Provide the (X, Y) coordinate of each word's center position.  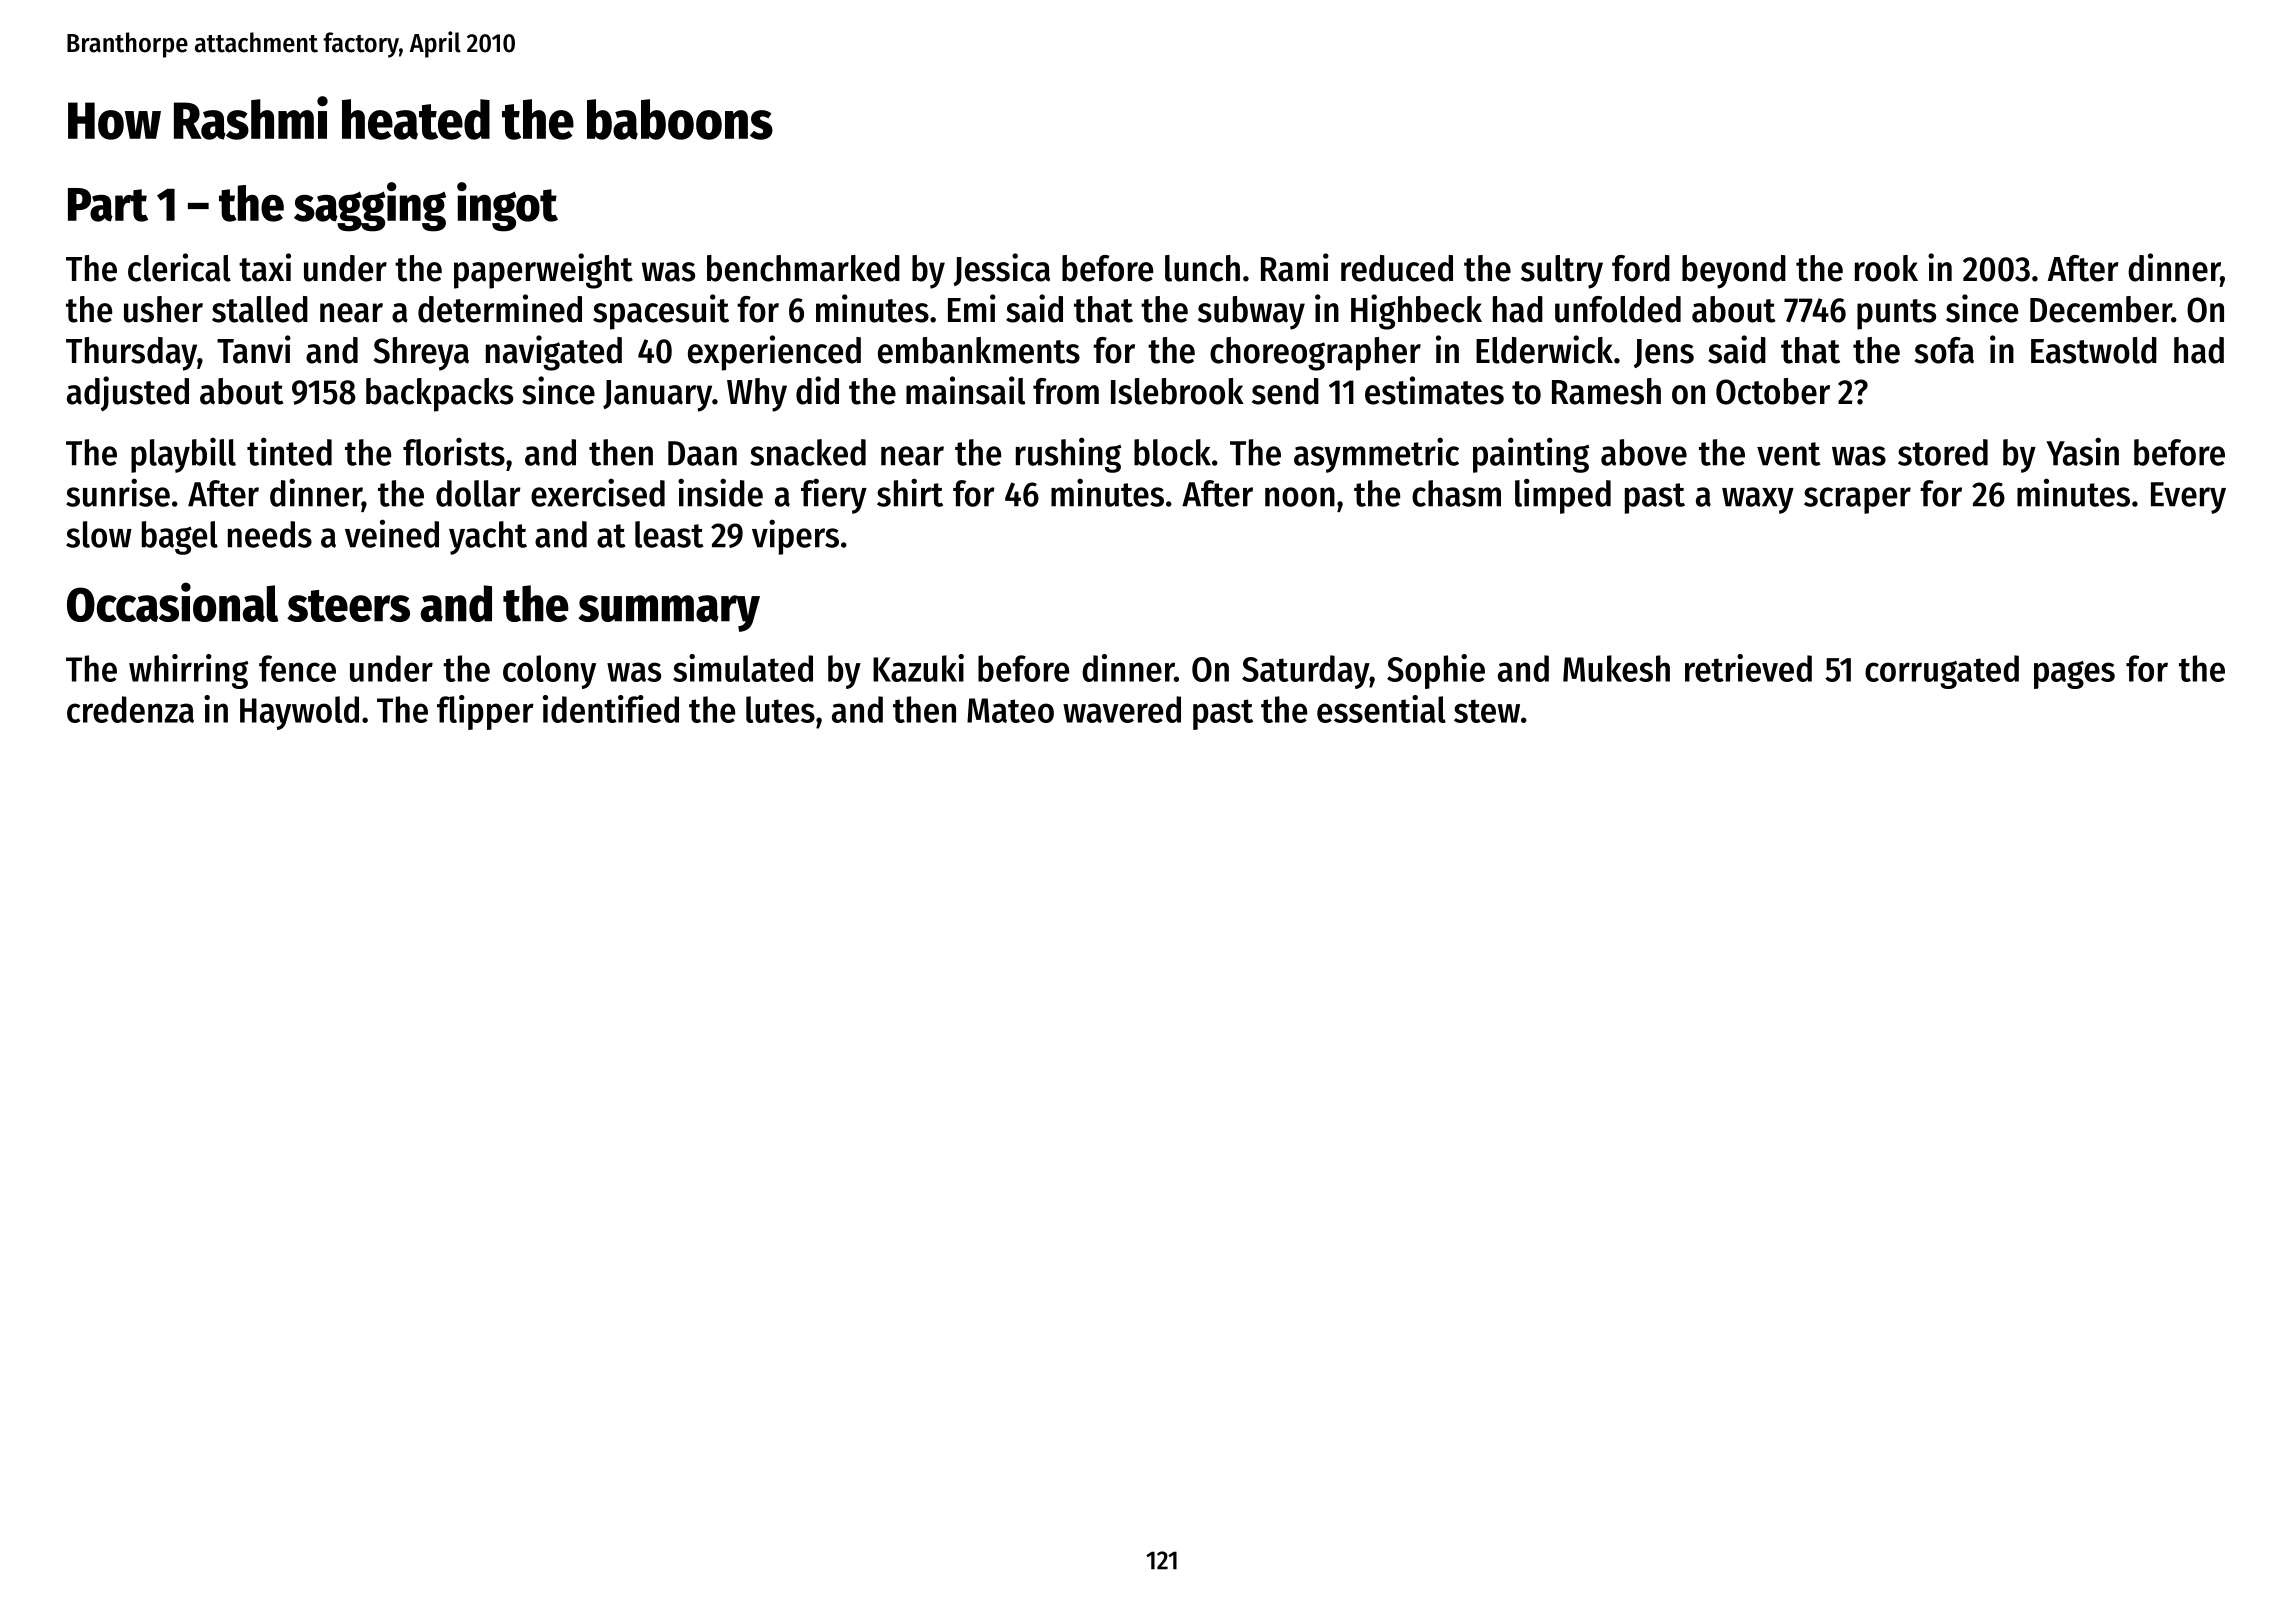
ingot (507, 207)
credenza (130, 709)
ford (1641, 268)
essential (1381, 709)
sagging (370, 207)
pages (2074, 675)
